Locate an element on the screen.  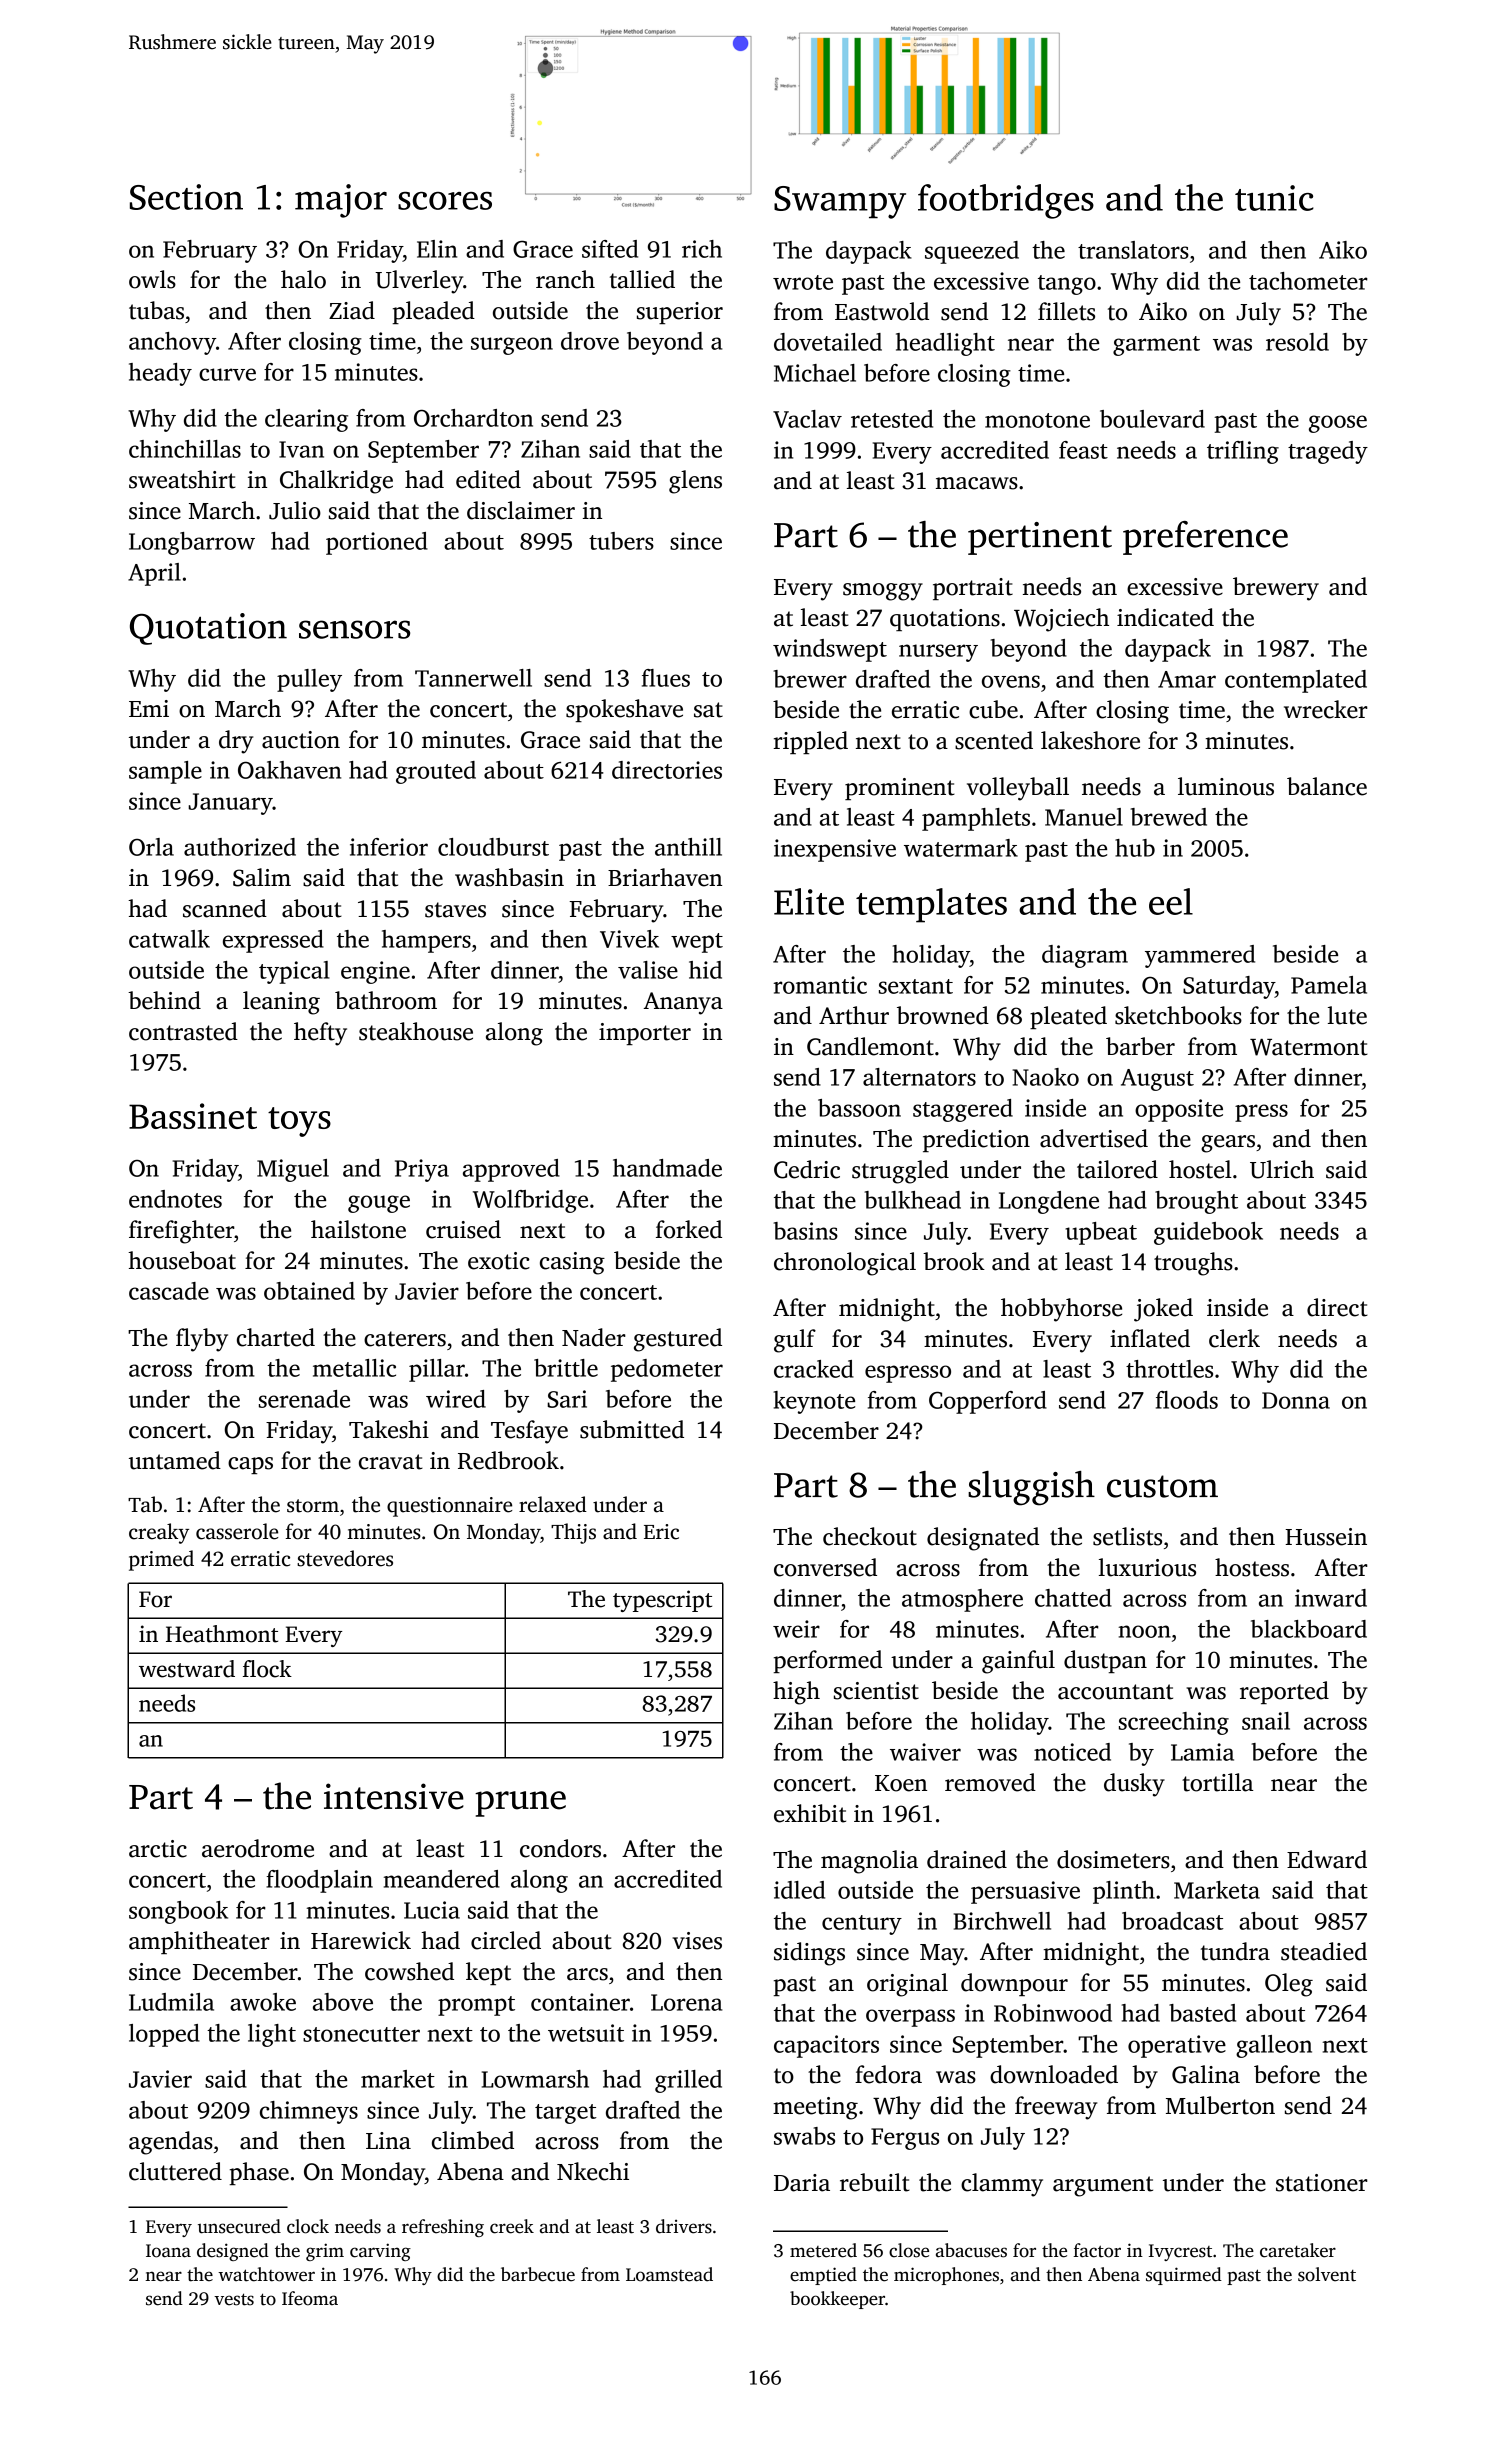
floodplain is located at coordinates (319, 1881).
